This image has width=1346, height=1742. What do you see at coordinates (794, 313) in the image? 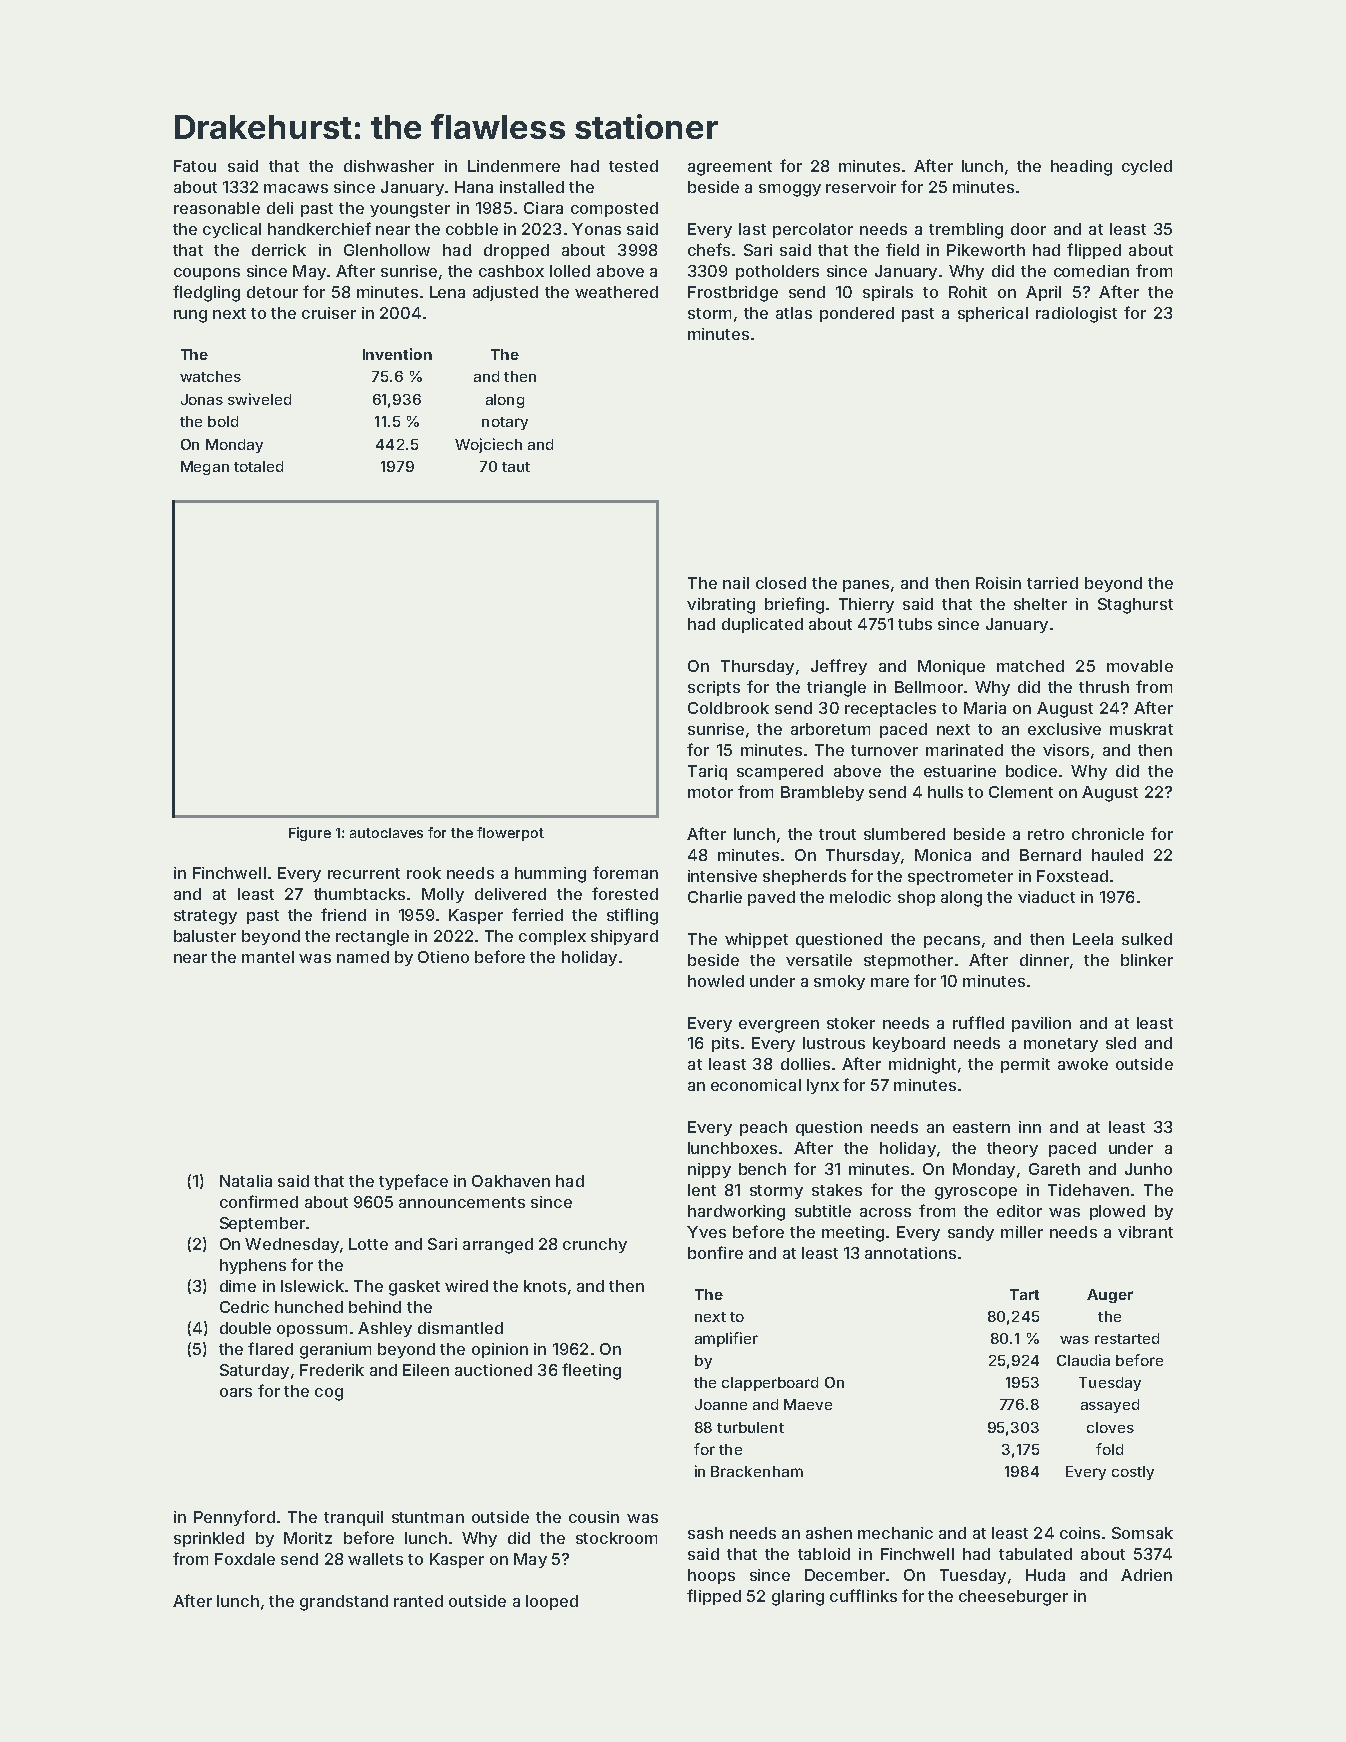
I see `atlas` at bounding box center [794, 313].
